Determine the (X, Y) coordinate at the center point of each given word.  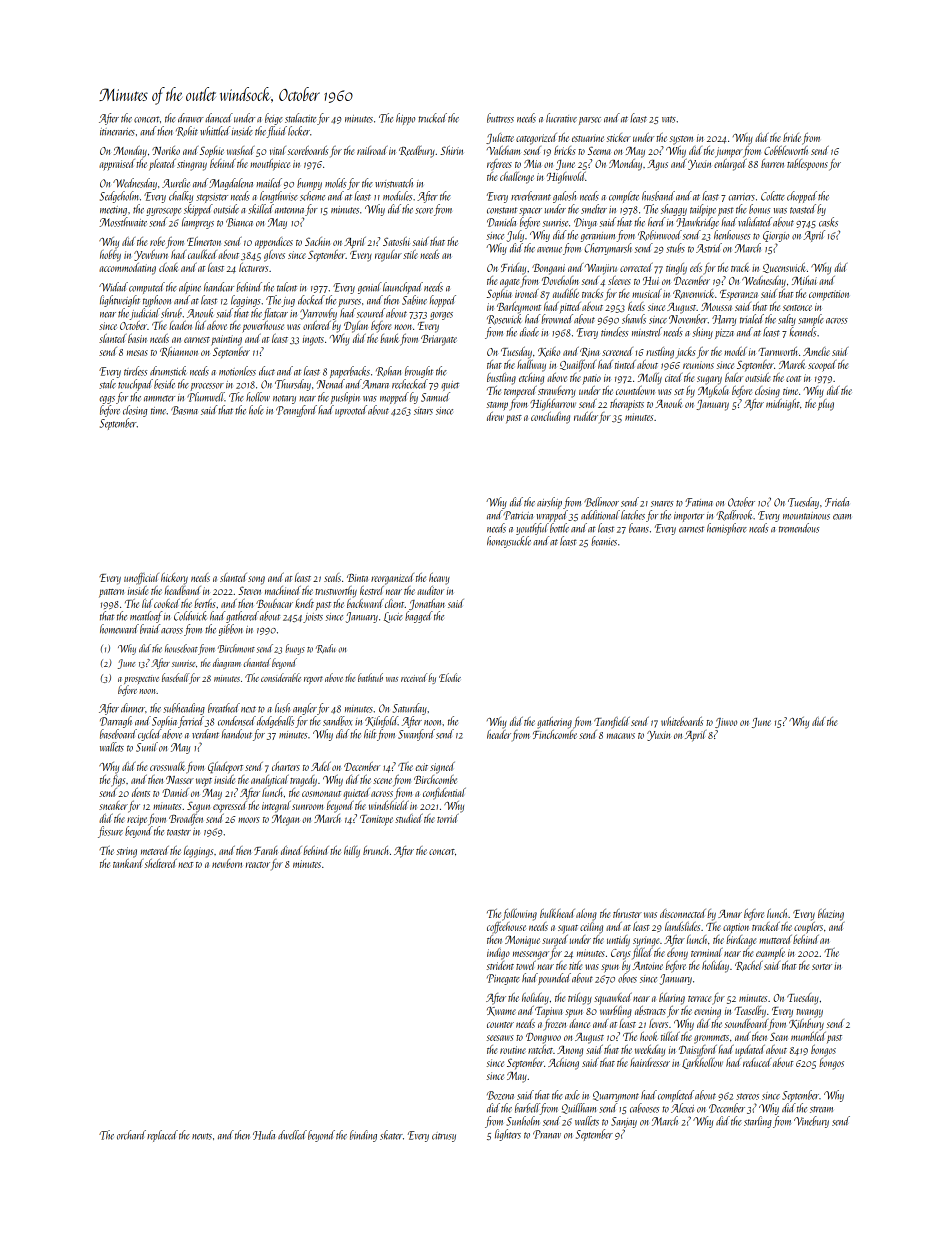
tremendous (799, 528)
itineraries (117, 132)
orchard (131, 1135)
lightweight (120, 301)
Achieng (563, 1064)
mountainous (806, 516)
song (256, 580)
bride (792, 137)
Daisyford (698, 1051)
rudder (586, 416)
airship (549, 503)
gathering (554, 723)
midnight (783, 405)
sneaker (113, 805)
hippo (405, 119)
